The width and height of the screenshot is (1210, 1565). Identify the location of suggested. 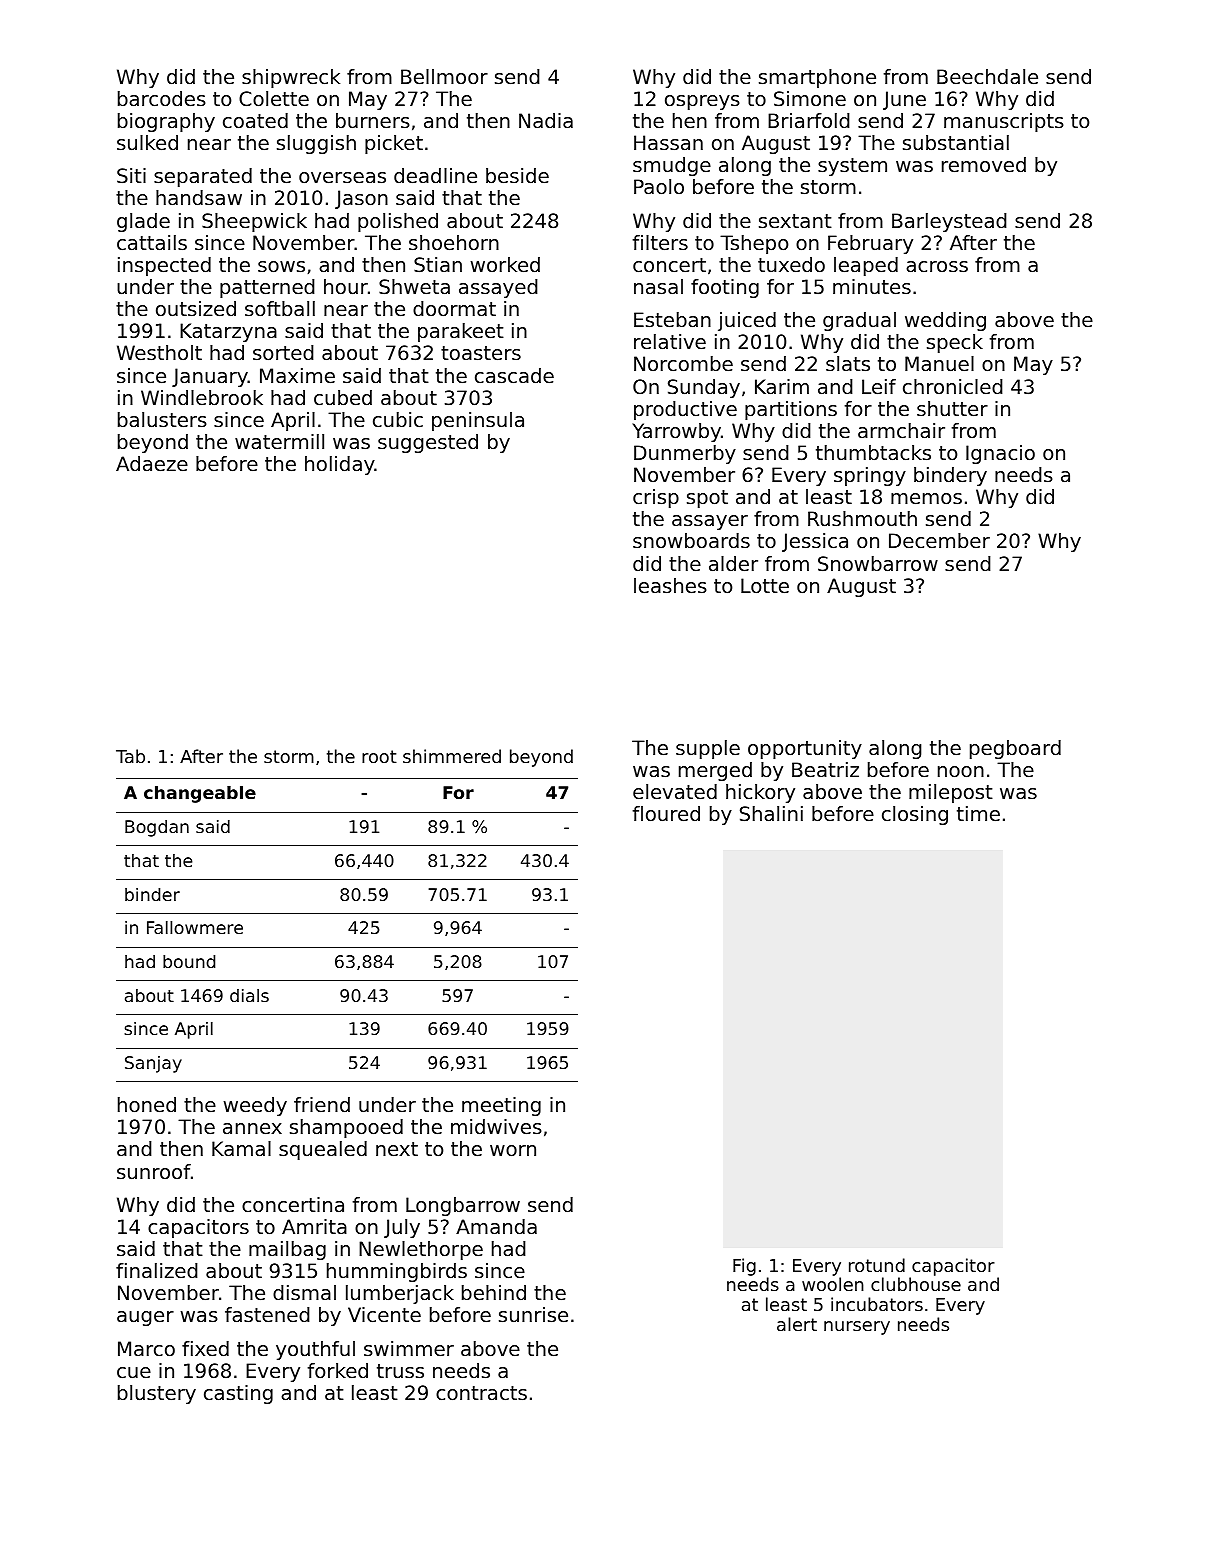
(428, 443).
